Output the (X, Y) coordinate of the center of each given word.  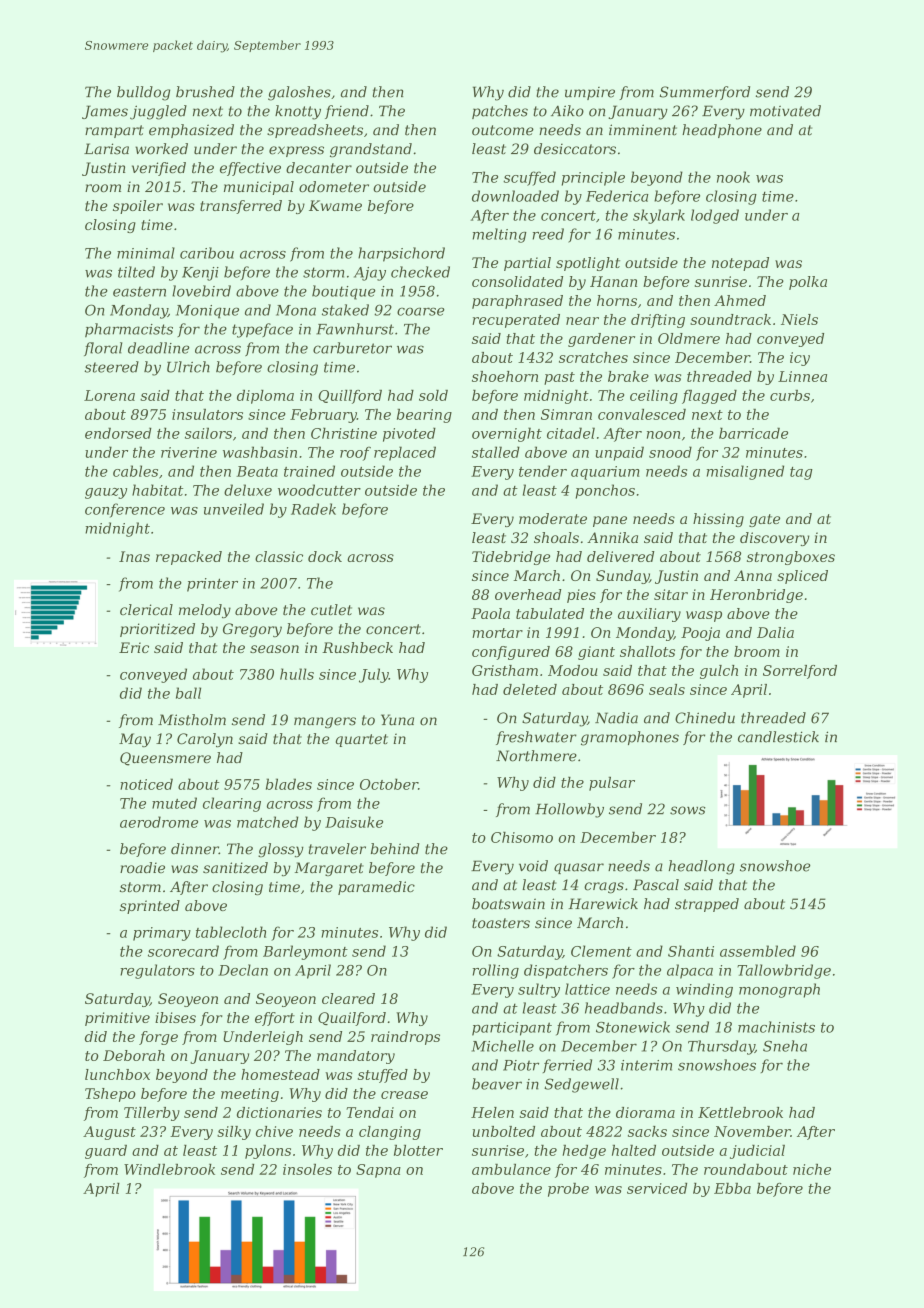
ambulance (511, 1169)
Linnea (802, 376)
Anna (753, 575)
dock (325, 556)
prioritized (157, 630)
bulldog (143, 93)
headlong (702, 867)
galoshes (299, 93)
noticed (146, 784)
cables (135, 471)
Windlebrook (169, 1169)
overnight (507, 434)
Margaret (329, 869)
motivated (785, 111)
